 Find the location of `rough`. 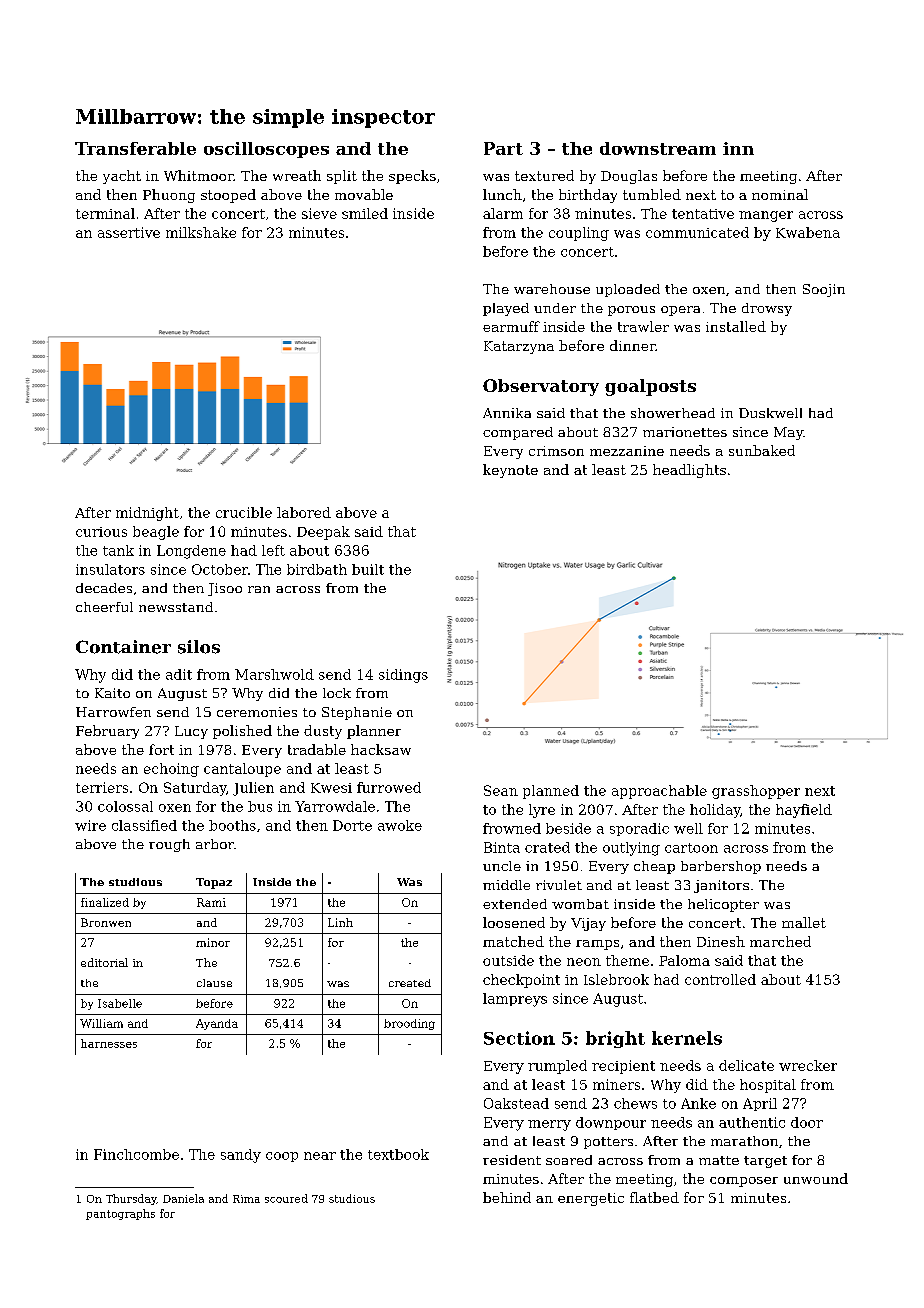

rough is located at coordinates (169, 845).
